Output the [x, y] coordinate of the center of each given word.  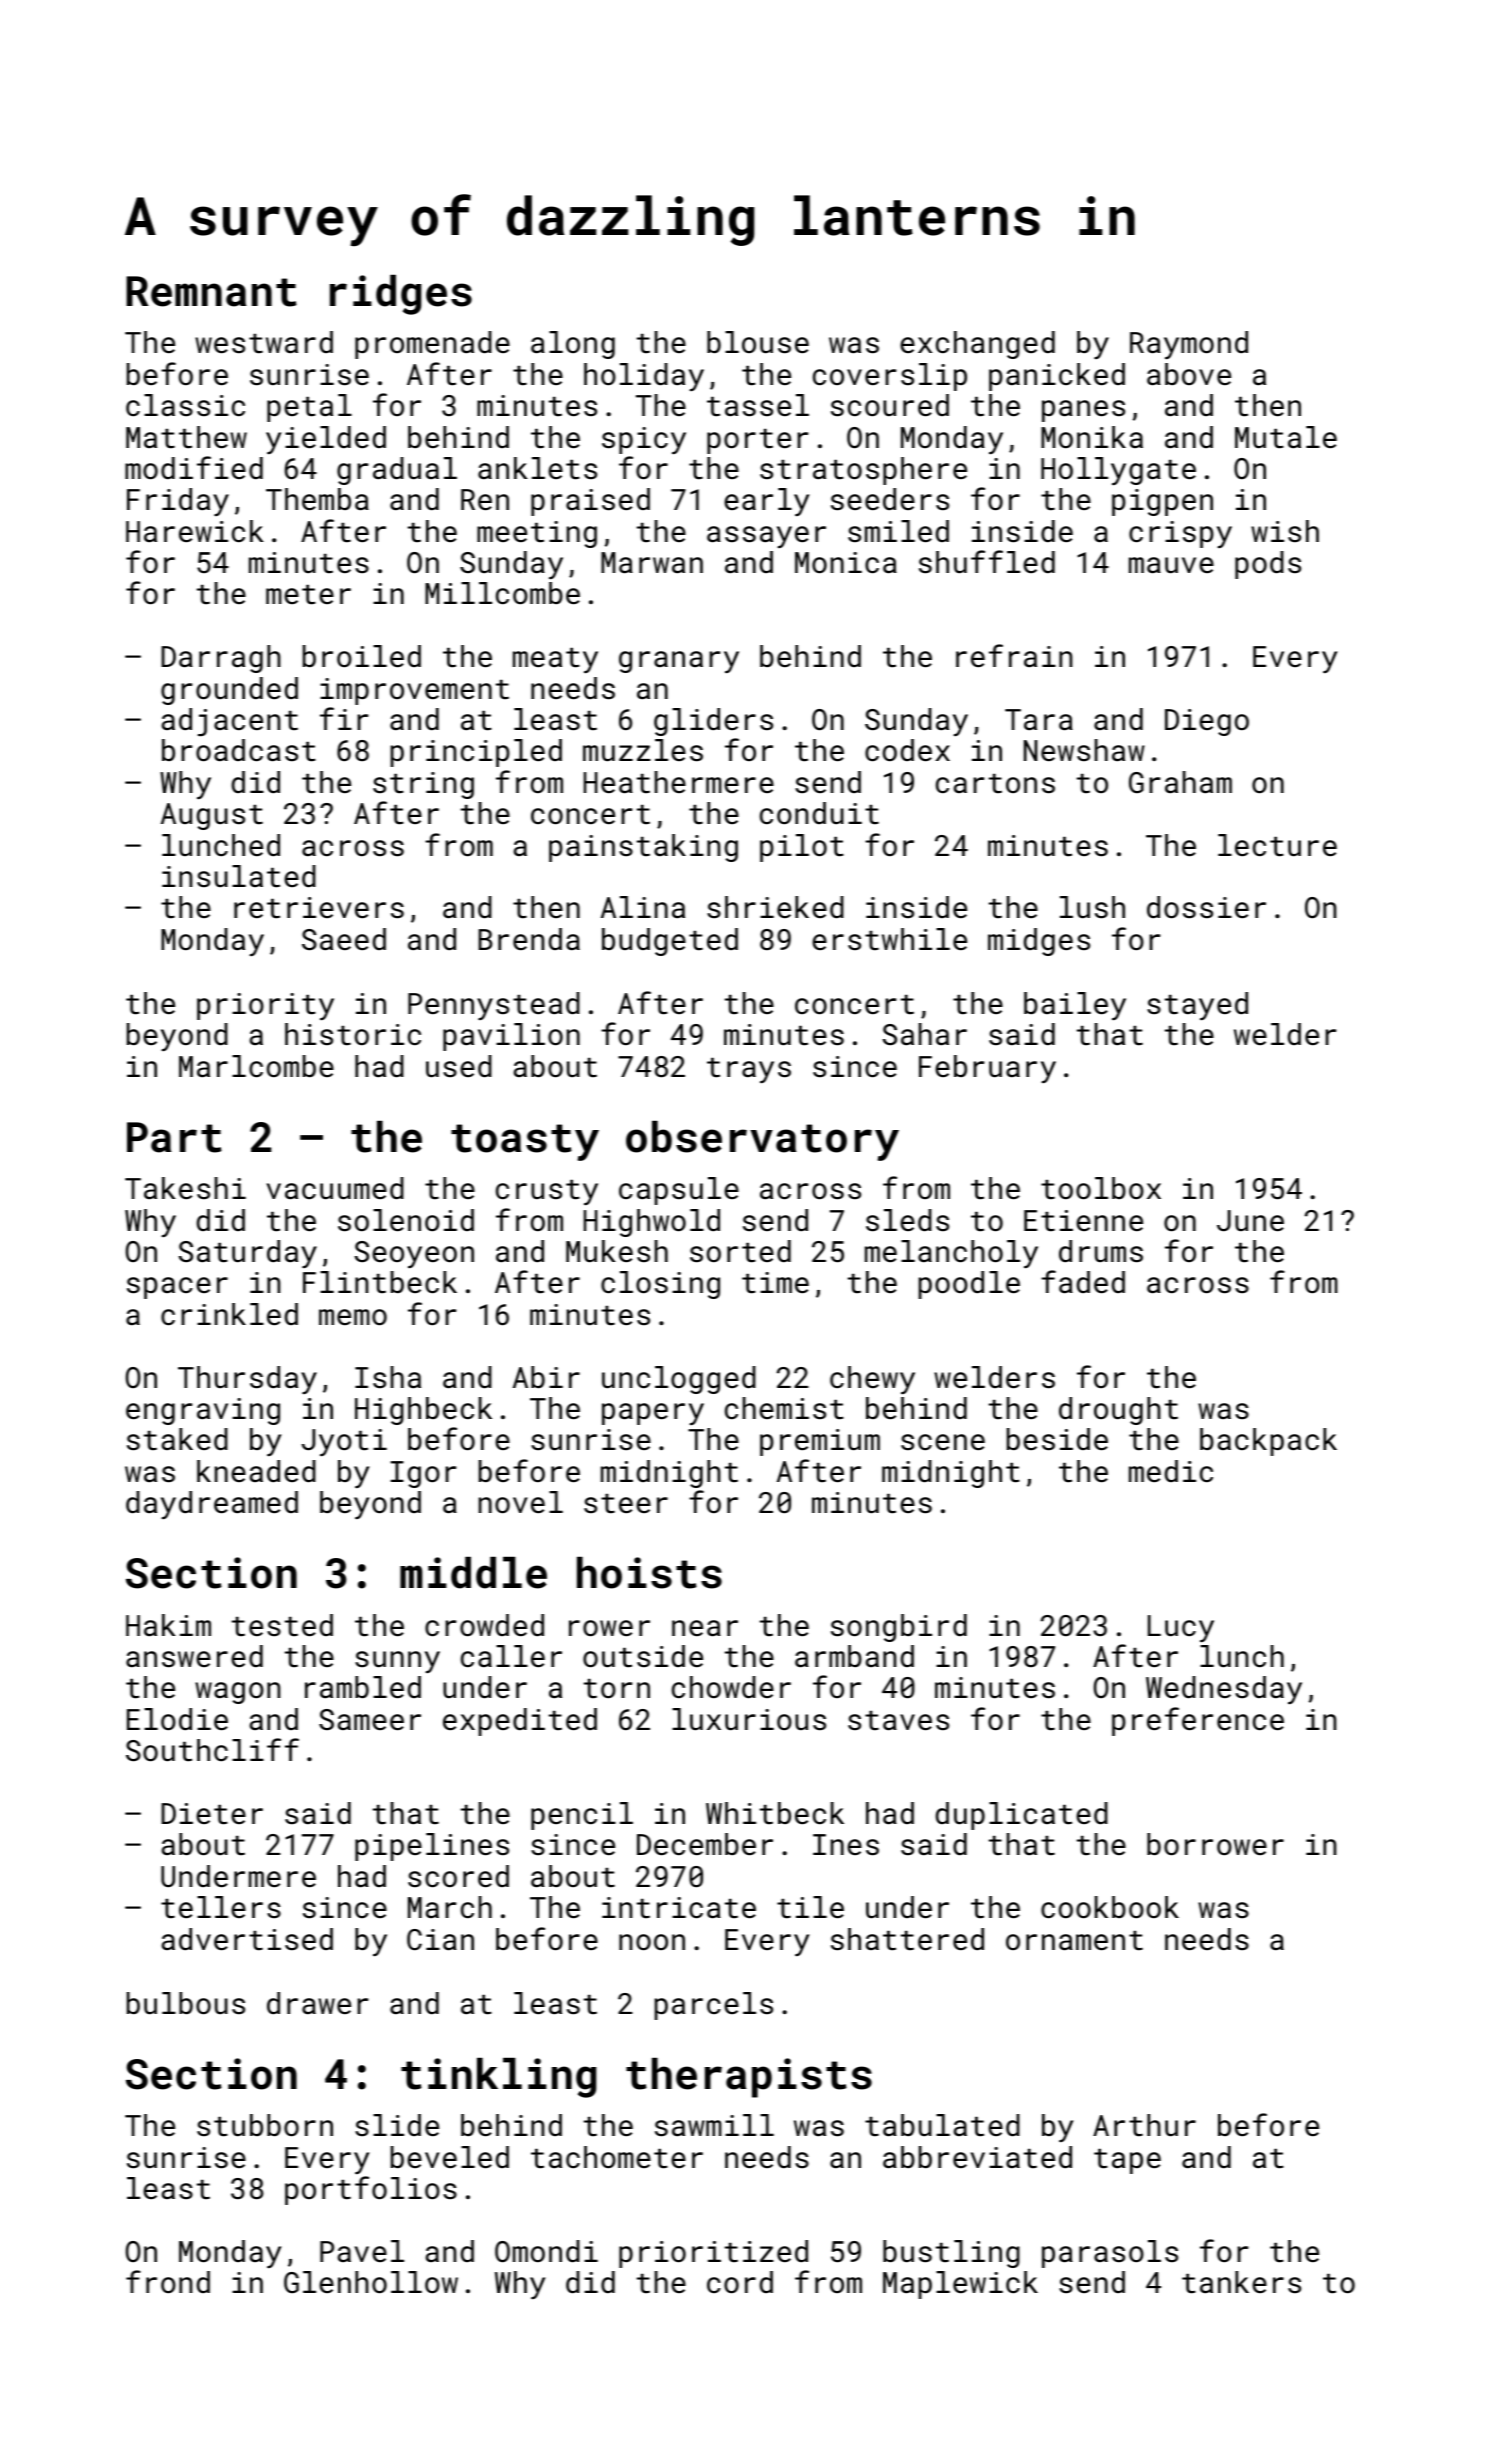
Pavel [362, 2251]
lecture [1277, 845]
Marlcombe [256, 1066]
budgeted [670, 942]
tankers [1241, 2282]
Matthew [186, 437]
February [987, 1069]
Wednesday [1224, 1690]
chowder [731, 1687]
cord [740, 2282]
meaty [555, 660]
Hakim [168, 1625]
